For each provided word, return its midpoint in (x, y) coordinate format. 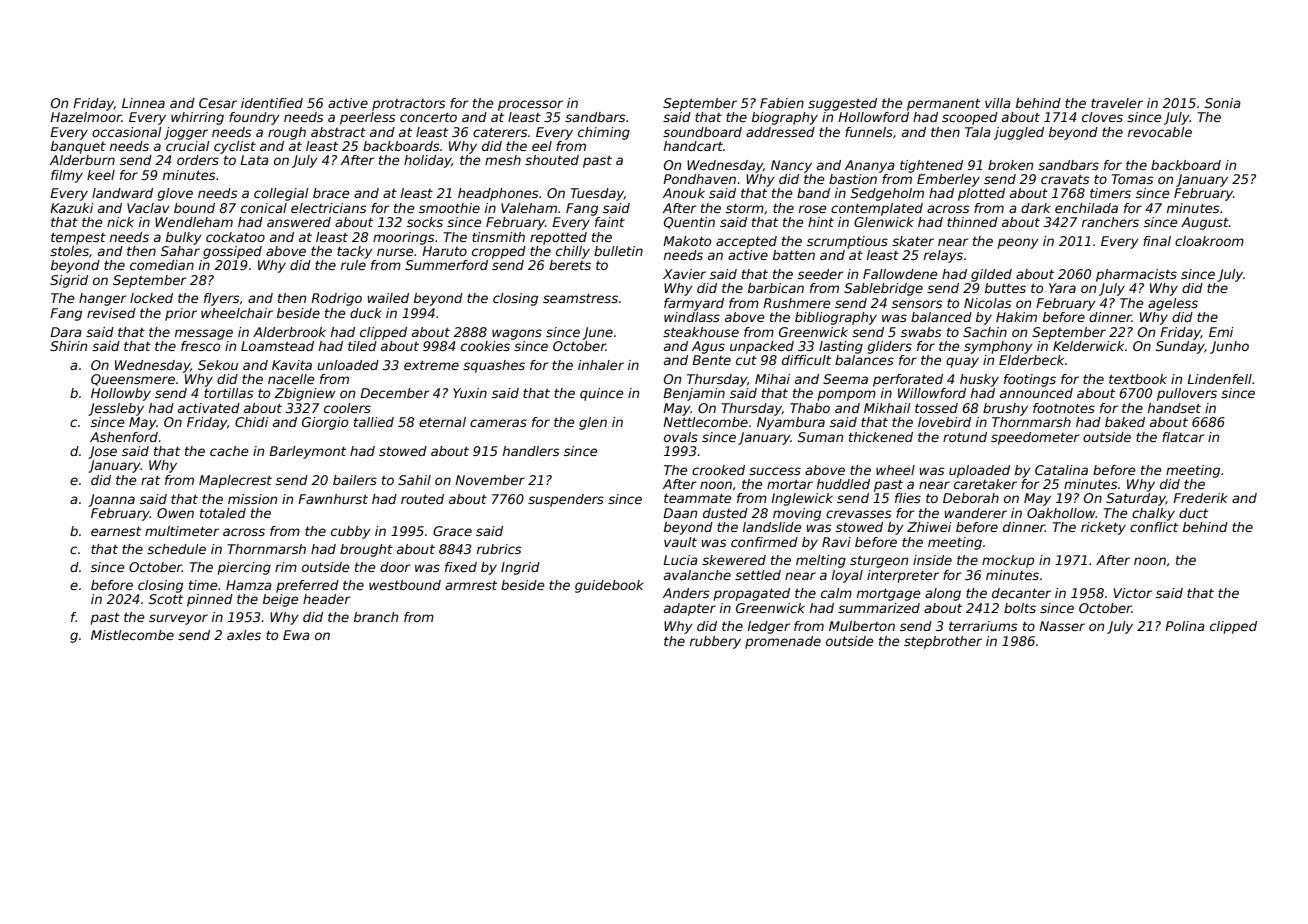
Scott (166, 599)
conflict (1154, 527)
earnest (116, 531)
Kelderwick (1088, 346)
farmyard (694, 304)
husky (979, 380)
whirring (197, 118)
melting (821, 561)
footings (1030, 380)
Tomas (1133, 179)
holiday (428, 161)
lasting (841, 347)
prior (181, 314)
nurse (395, 252)
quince (602, 394)
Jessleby (116, 409)
